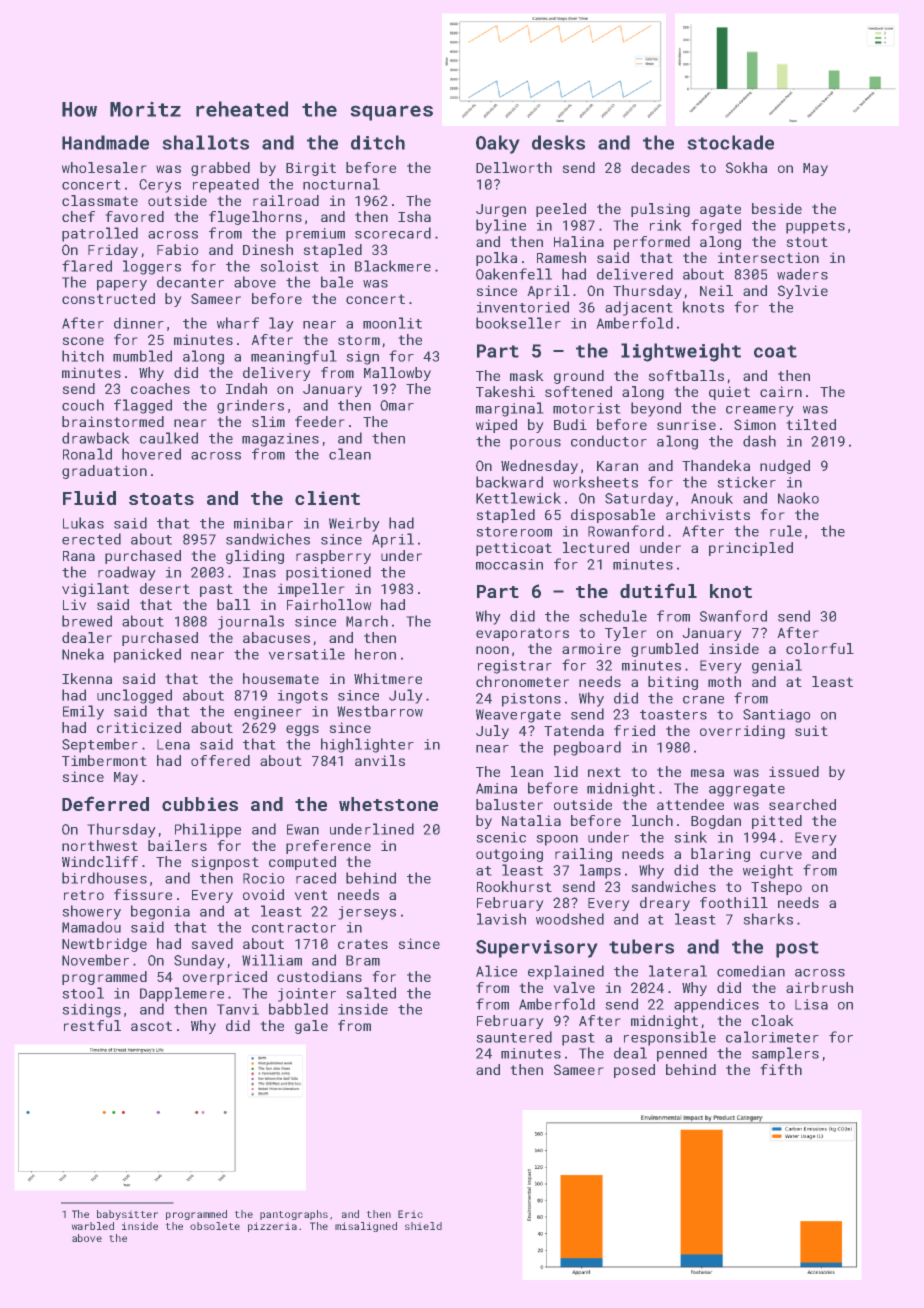 The image size is (924, 1308). Describe the element at coordinates (819, 987) in the screenshot. I see `airbrush` at that location.
